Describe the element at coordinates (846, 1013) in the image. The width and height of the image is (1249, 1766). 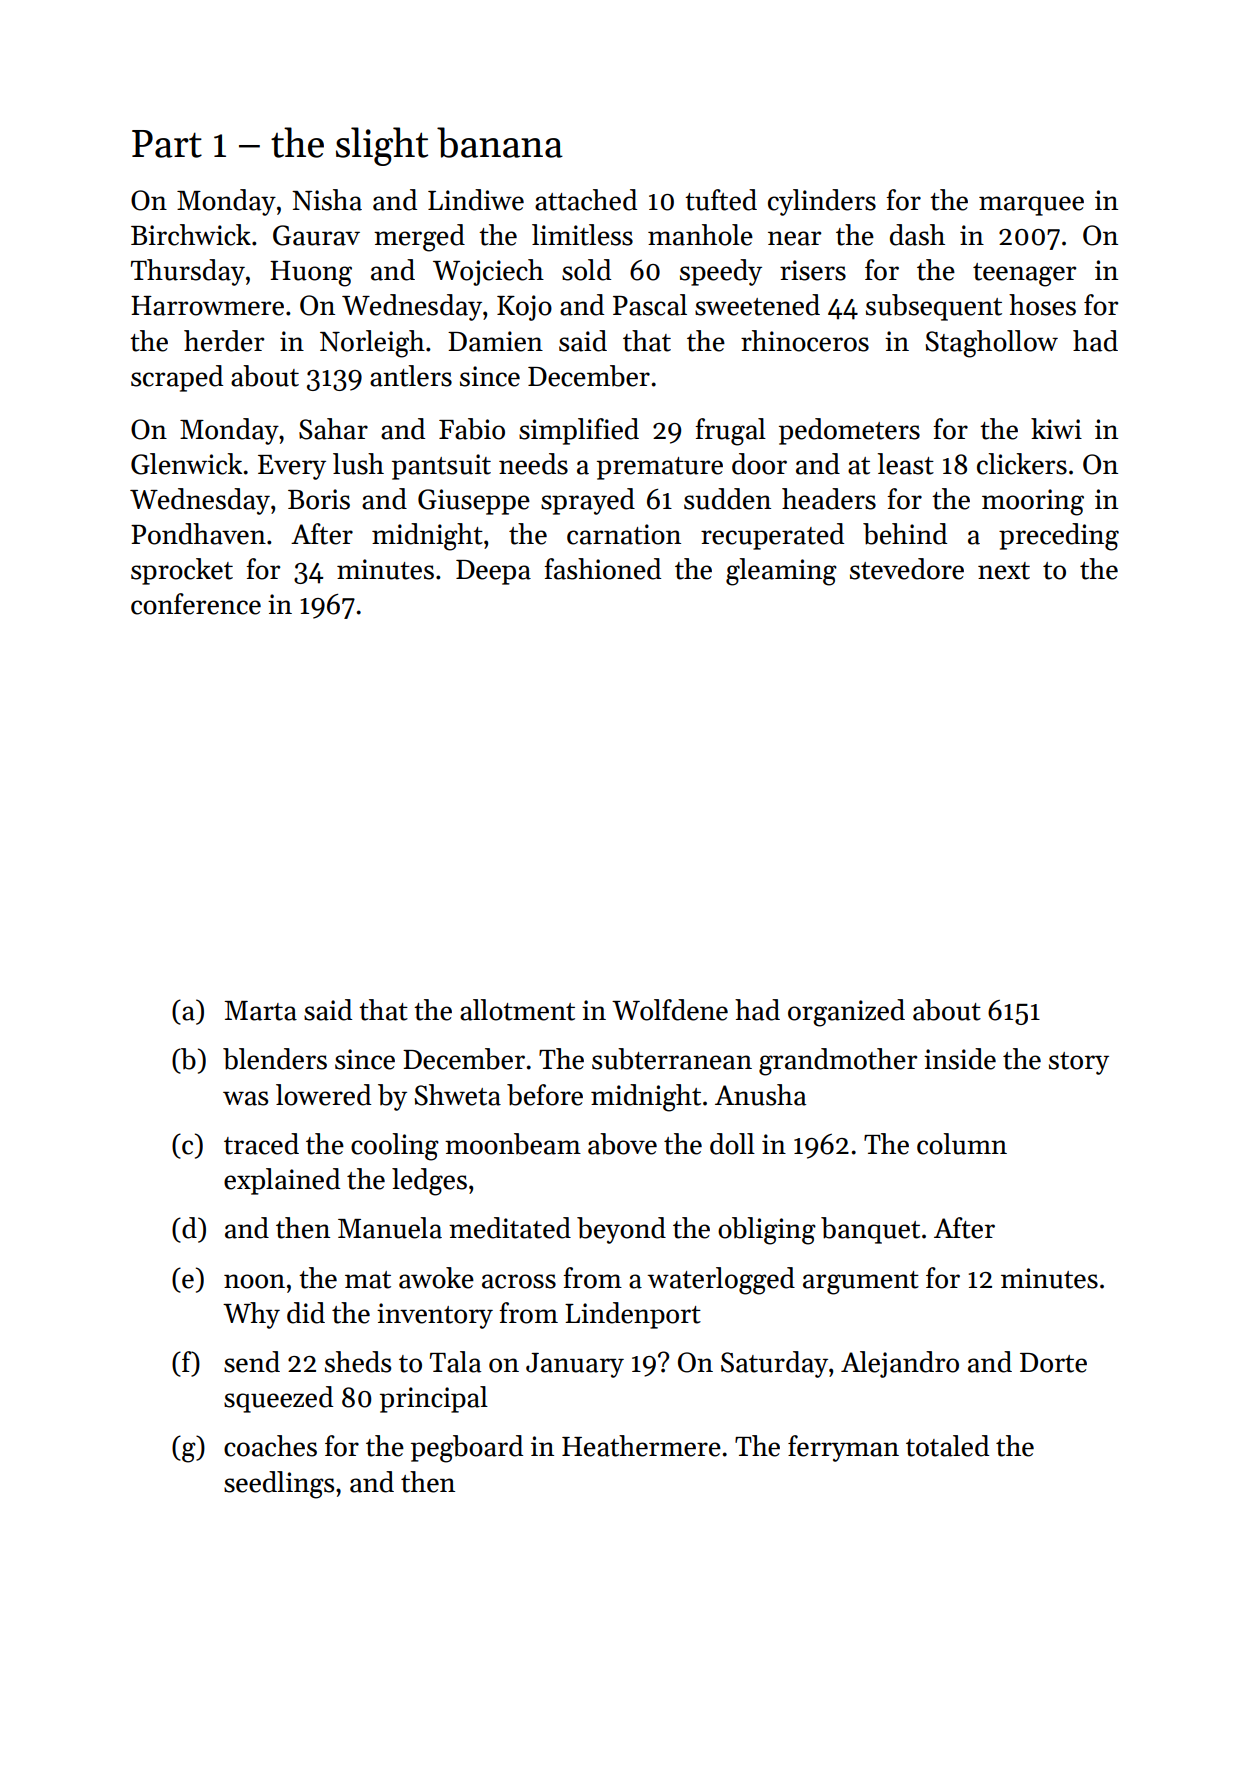
I see `organized` at that location.
